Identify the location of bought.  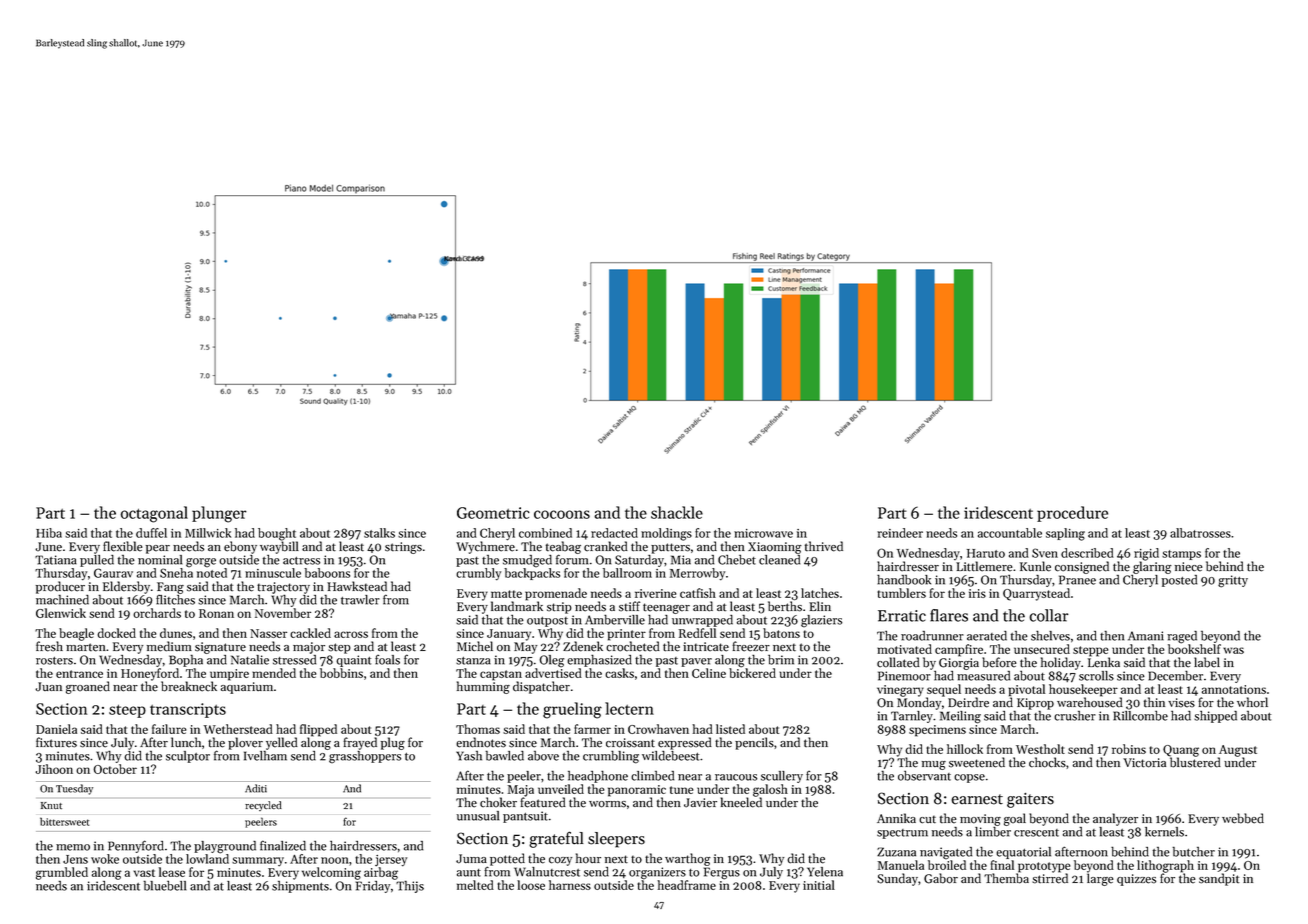
(277, 534).
